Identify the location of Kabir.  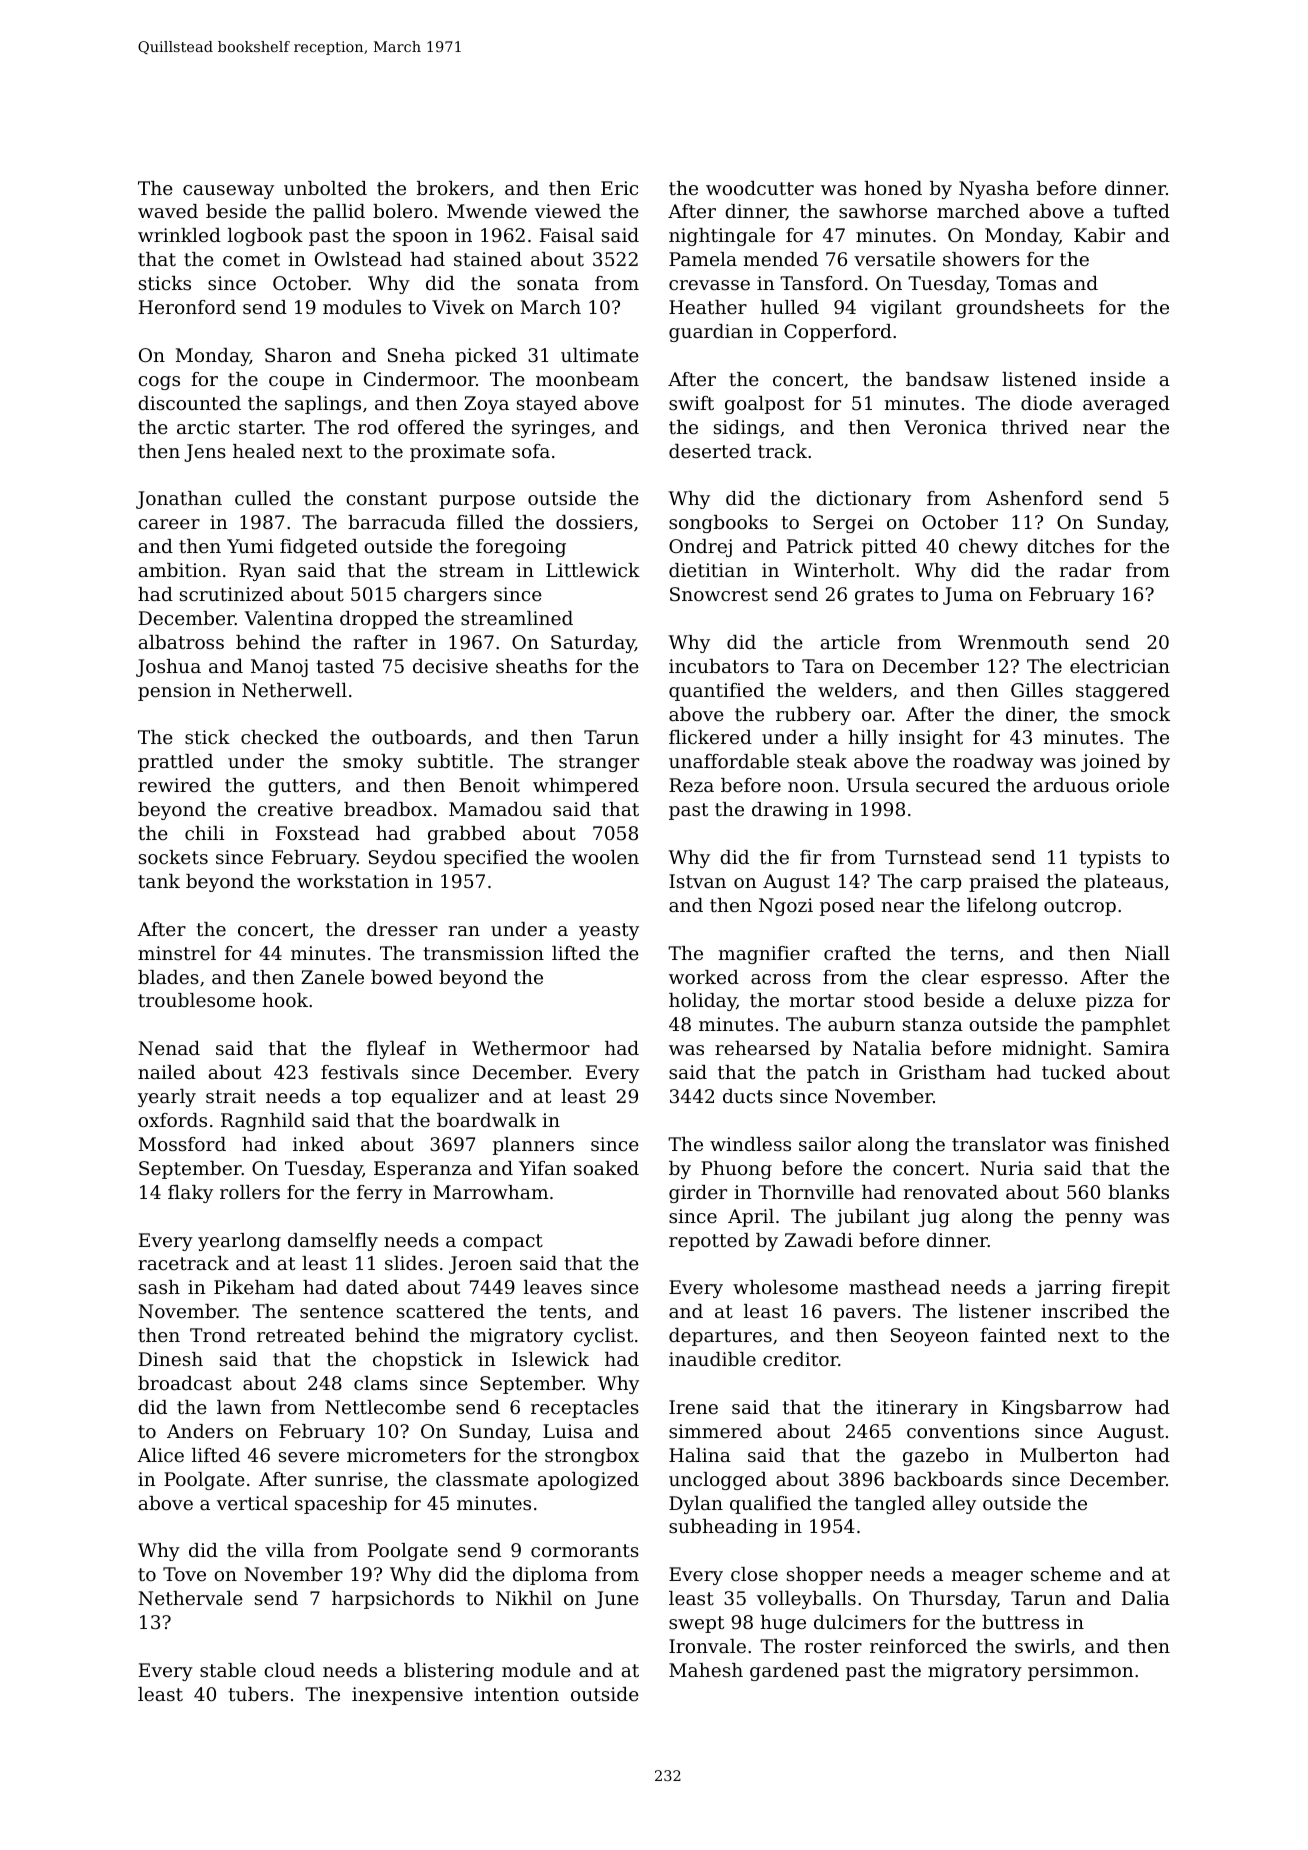
(1099, 235).
